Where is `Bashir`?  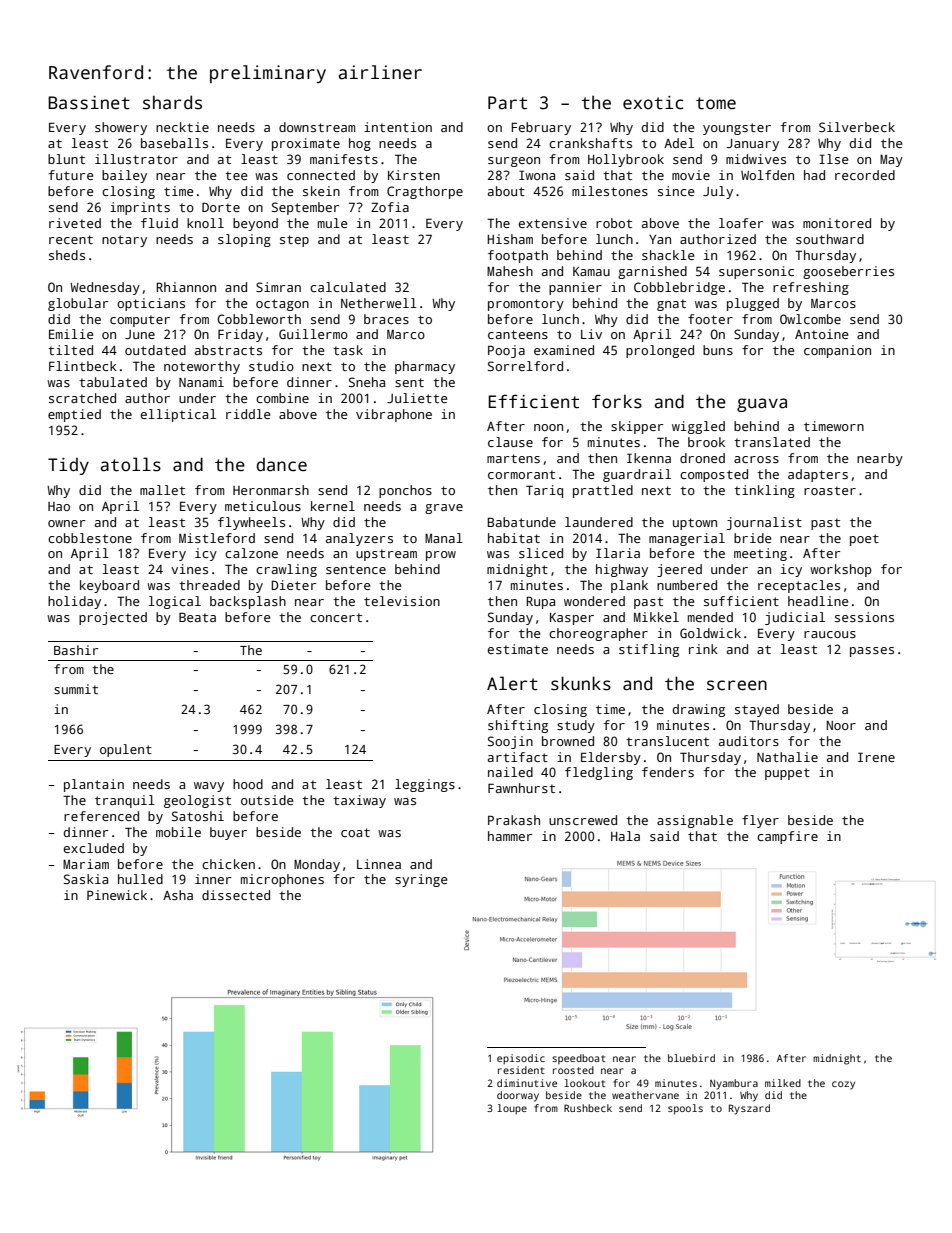
Bashir is located at coordinates (76, 650).
